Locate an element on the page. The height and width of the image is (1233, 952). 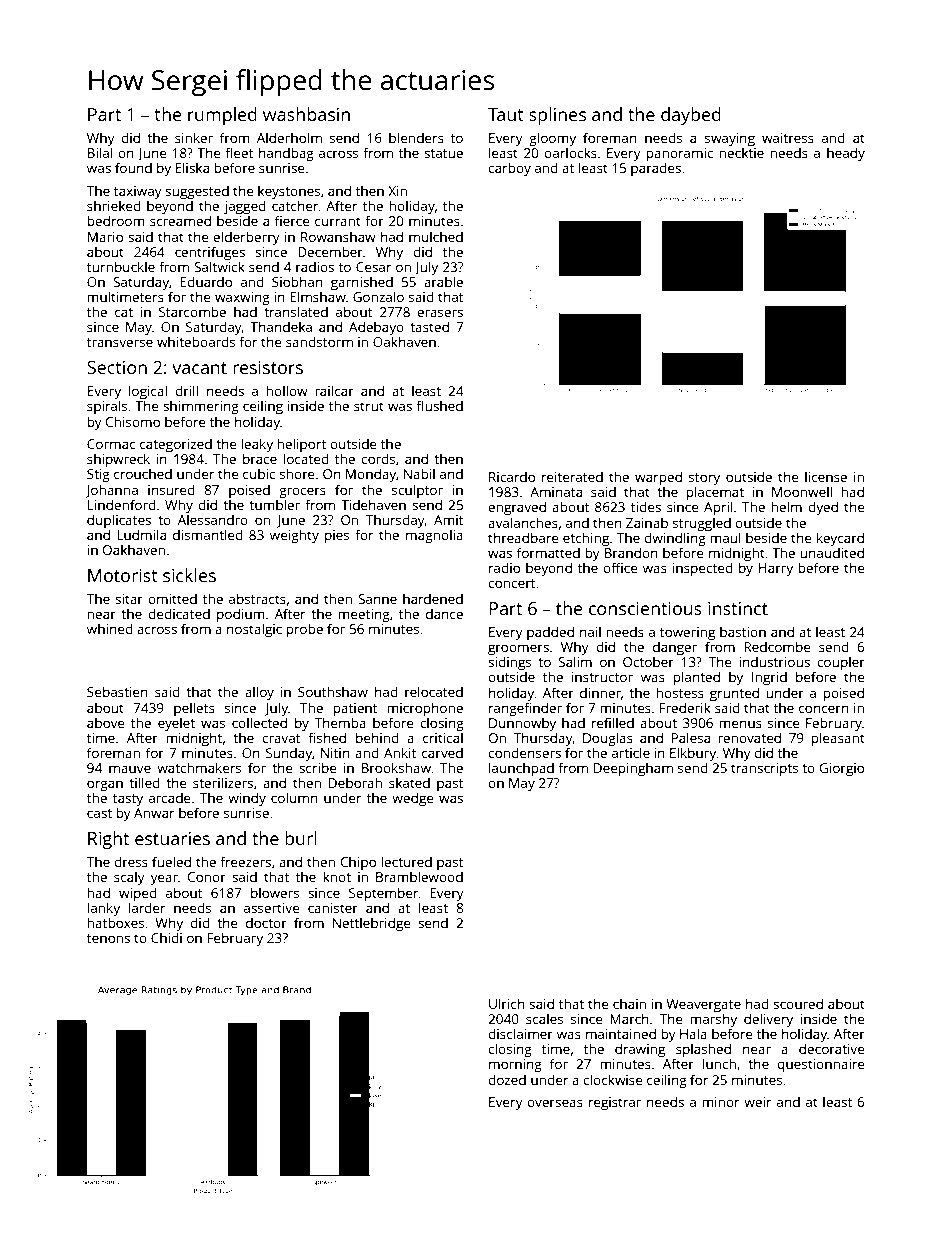
magnolia is located at coordinates (434, 536).
